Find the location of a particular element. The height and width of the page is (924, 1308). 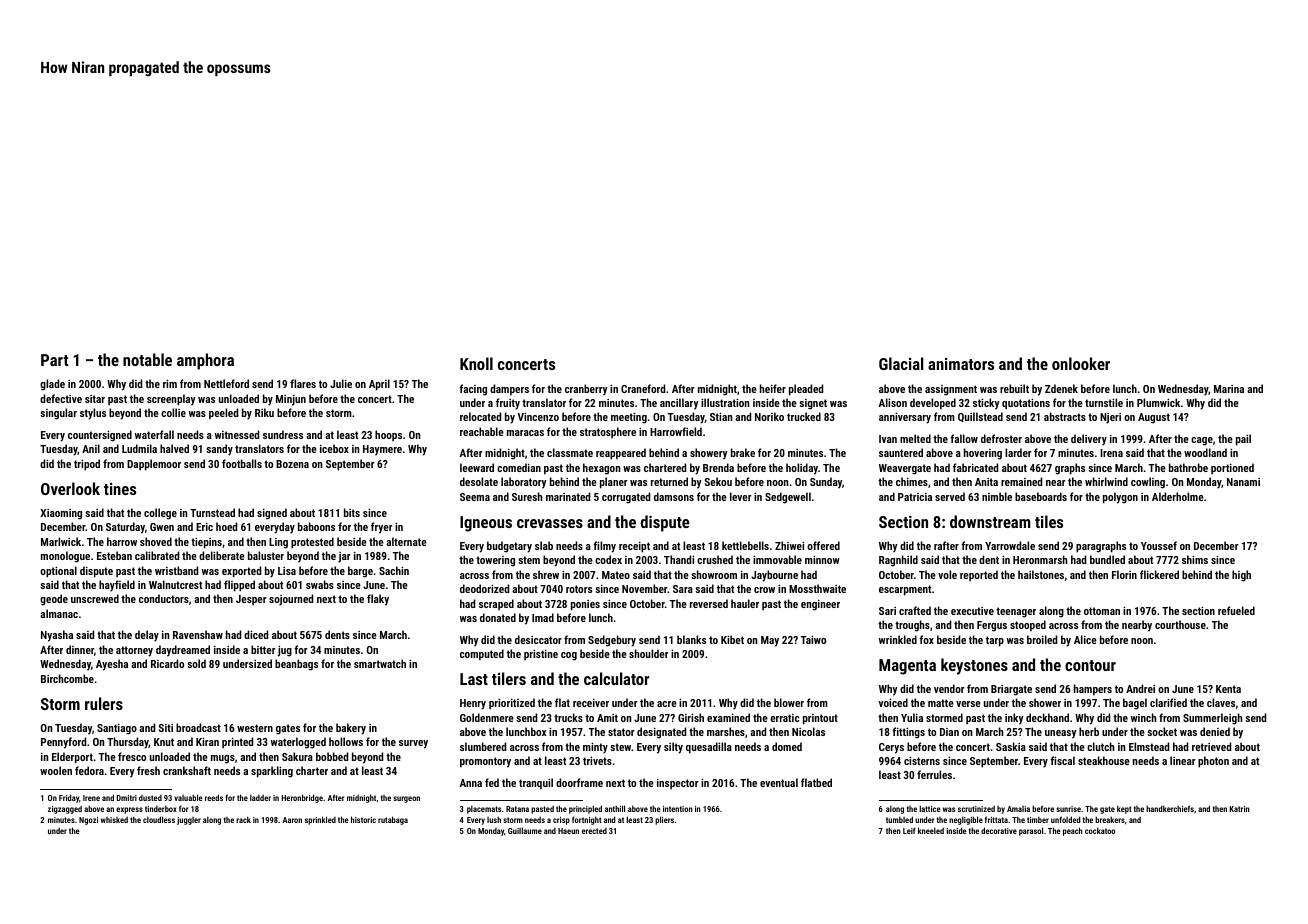

Florin is located at coordinates (1124, 574).
